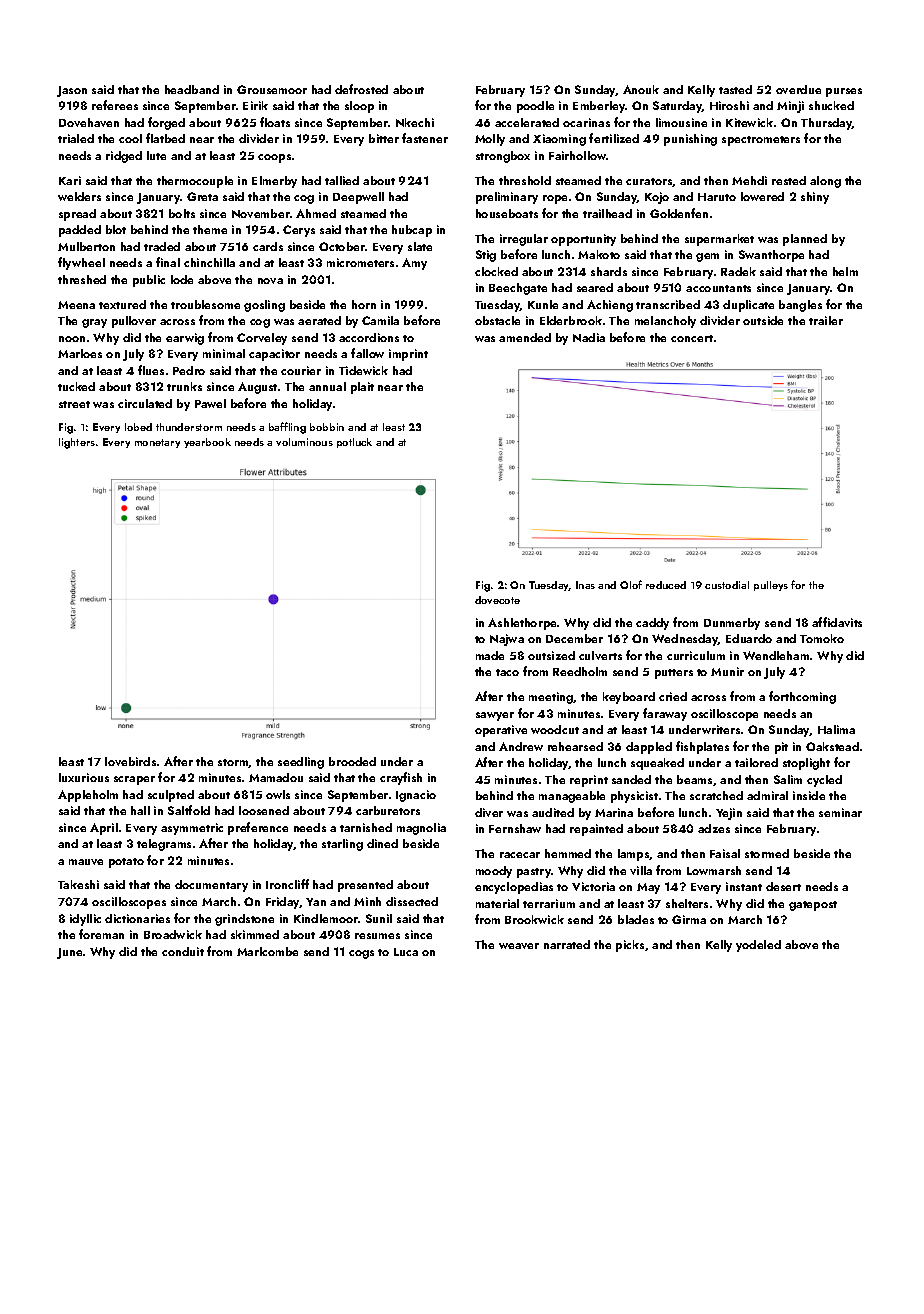 This image has width=924, height=1314. Describe the element at coordinates (268, 246) in the image. I see `cards` at that location.
